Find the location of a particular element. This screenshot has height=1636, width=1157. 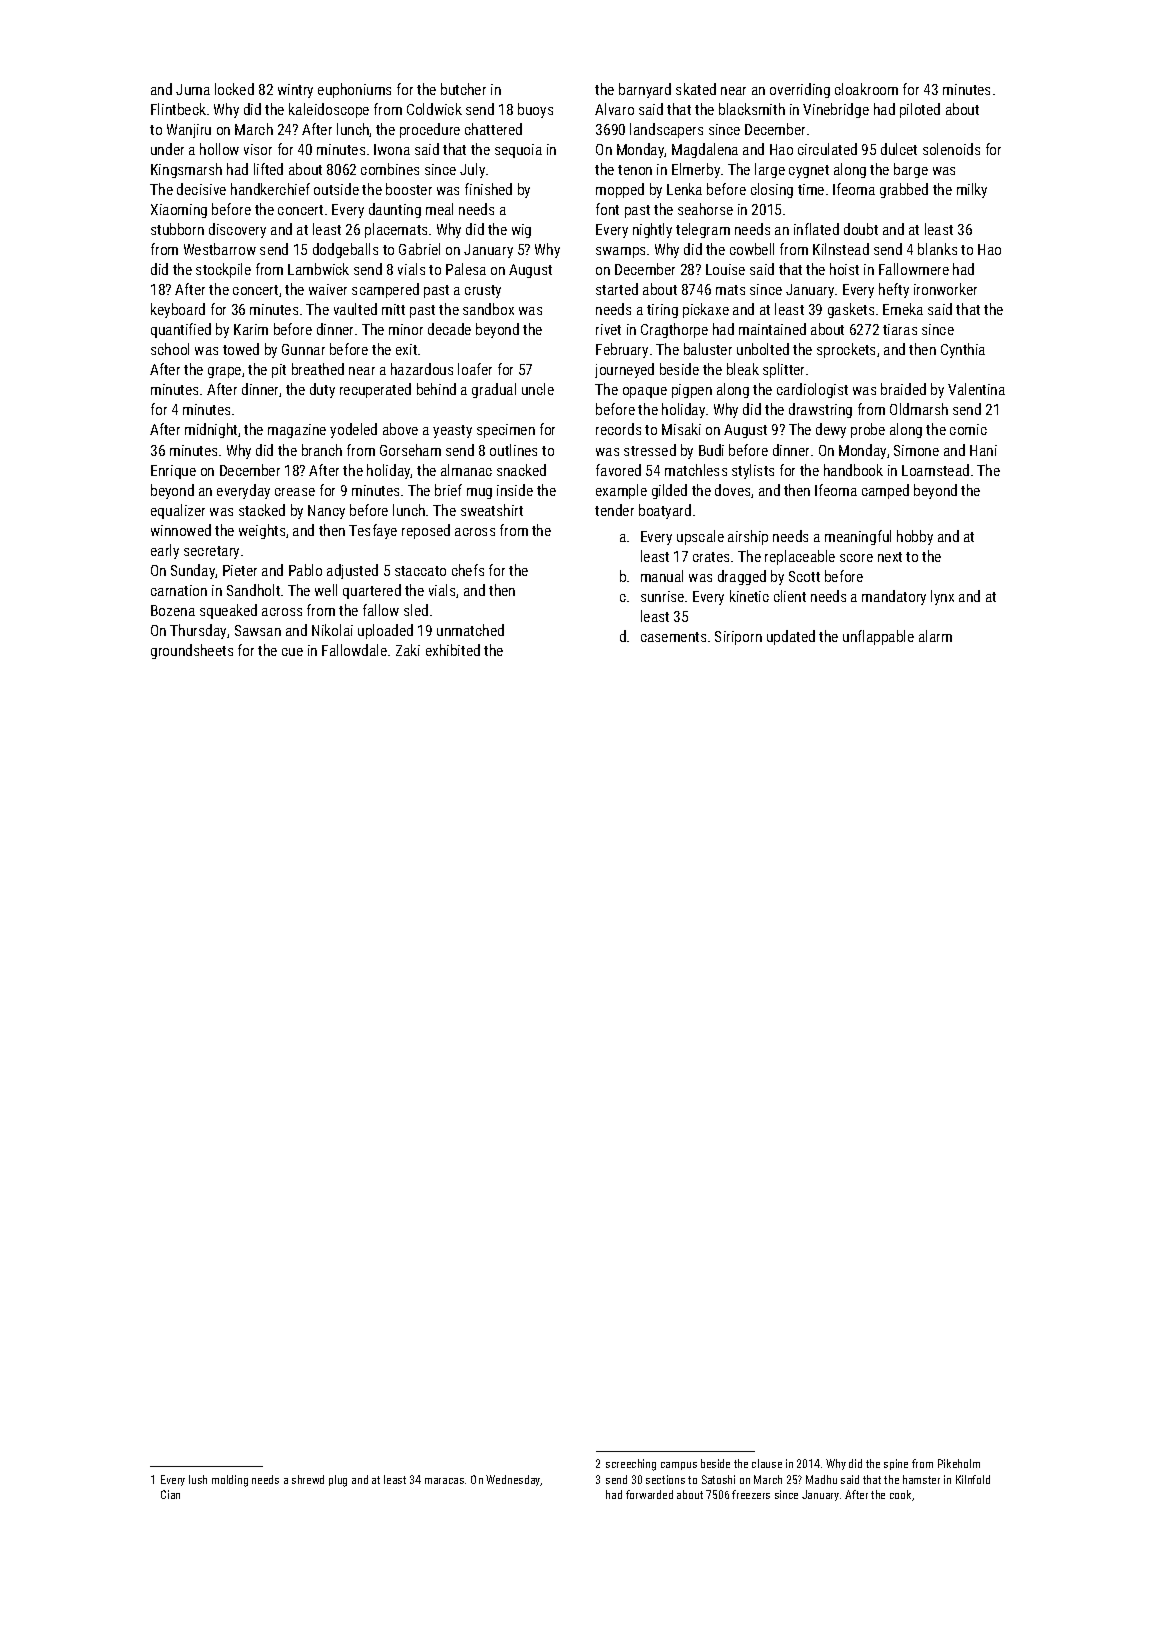

Xiaoming is located at coordinates (179, 211).
